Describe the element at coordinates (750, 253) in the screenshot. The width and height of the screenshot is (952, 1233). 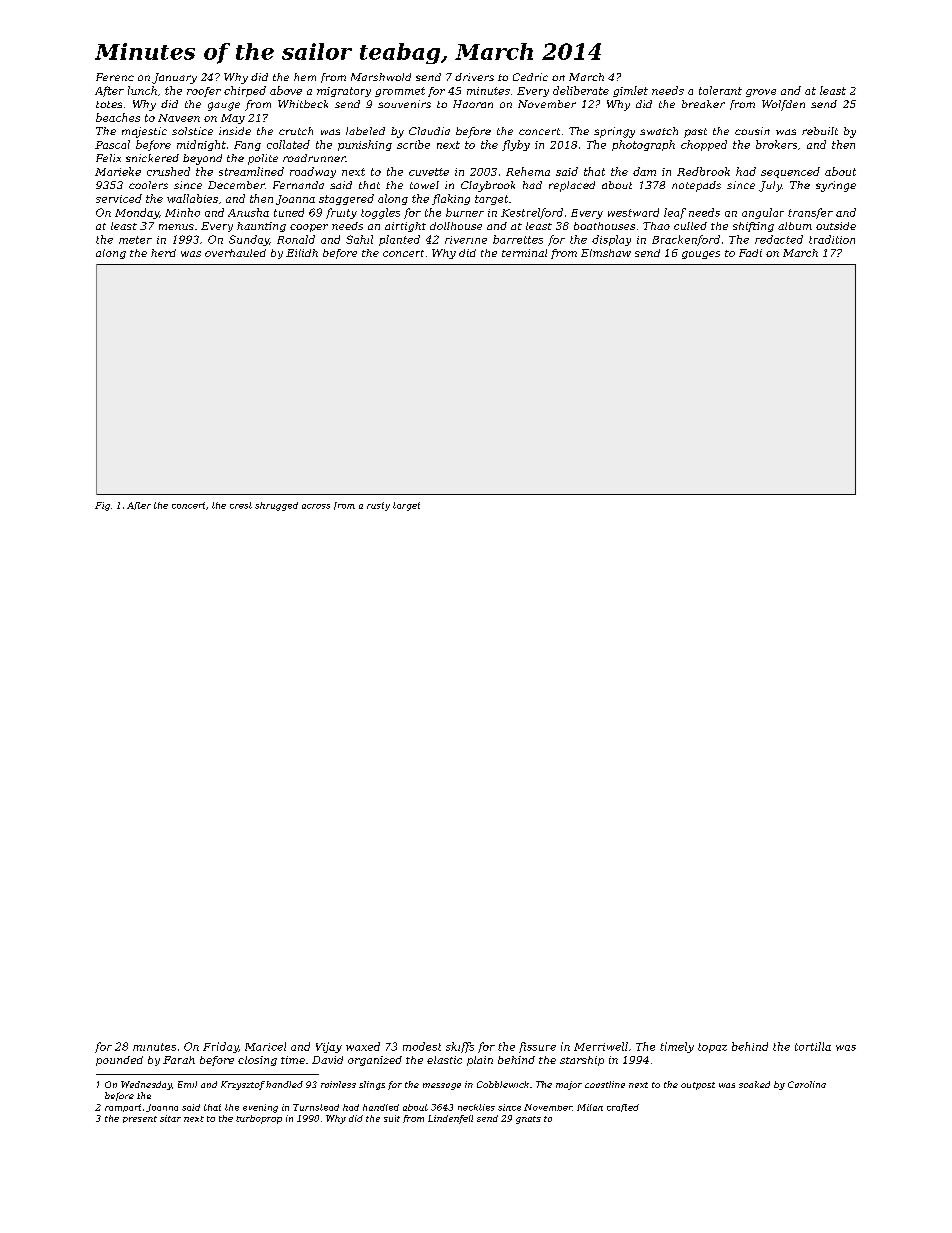
I see `Fadi` at that location.
